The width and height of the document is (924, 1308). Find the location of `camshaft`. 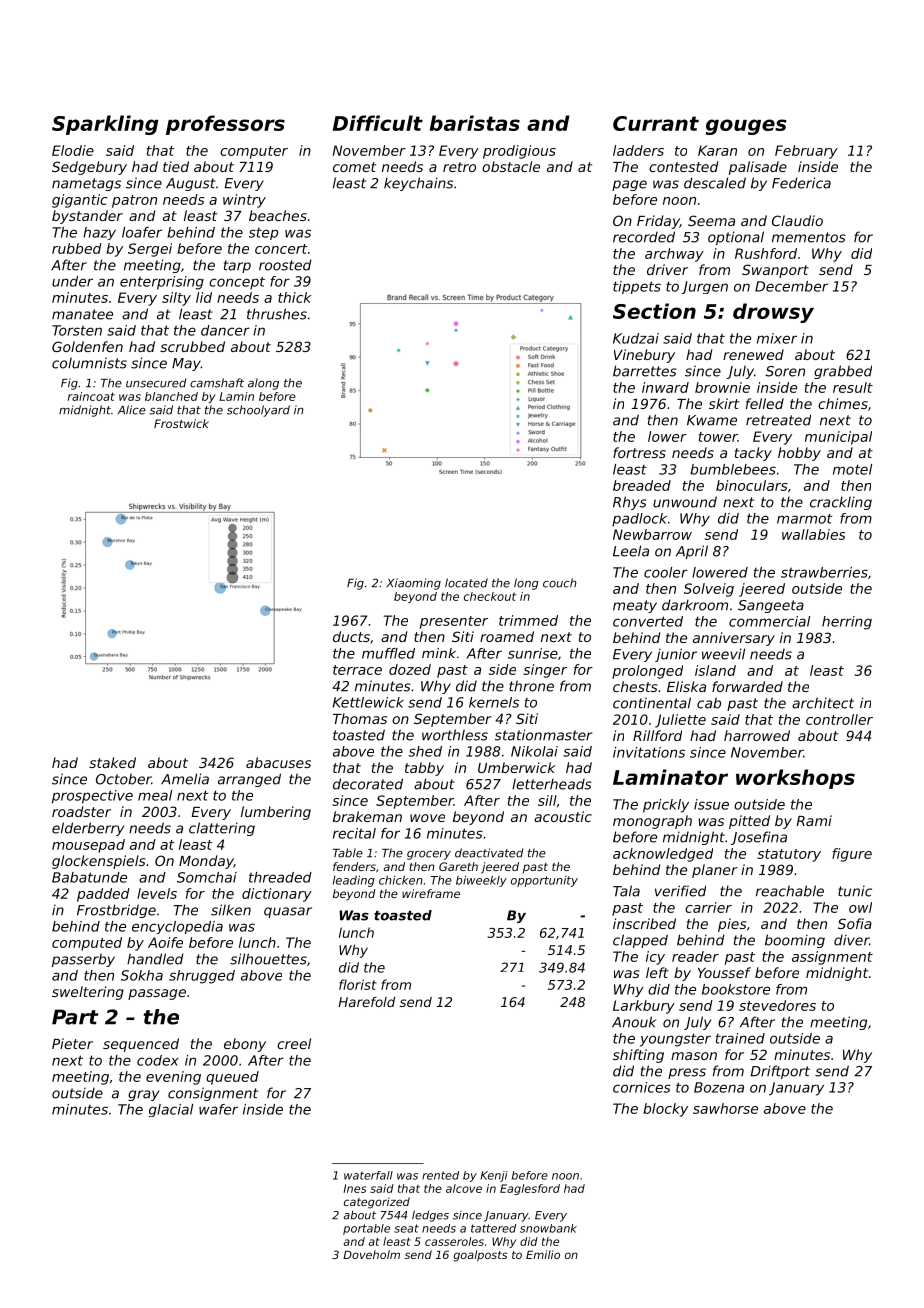

camshaft is located at coordinates (217, 383).
